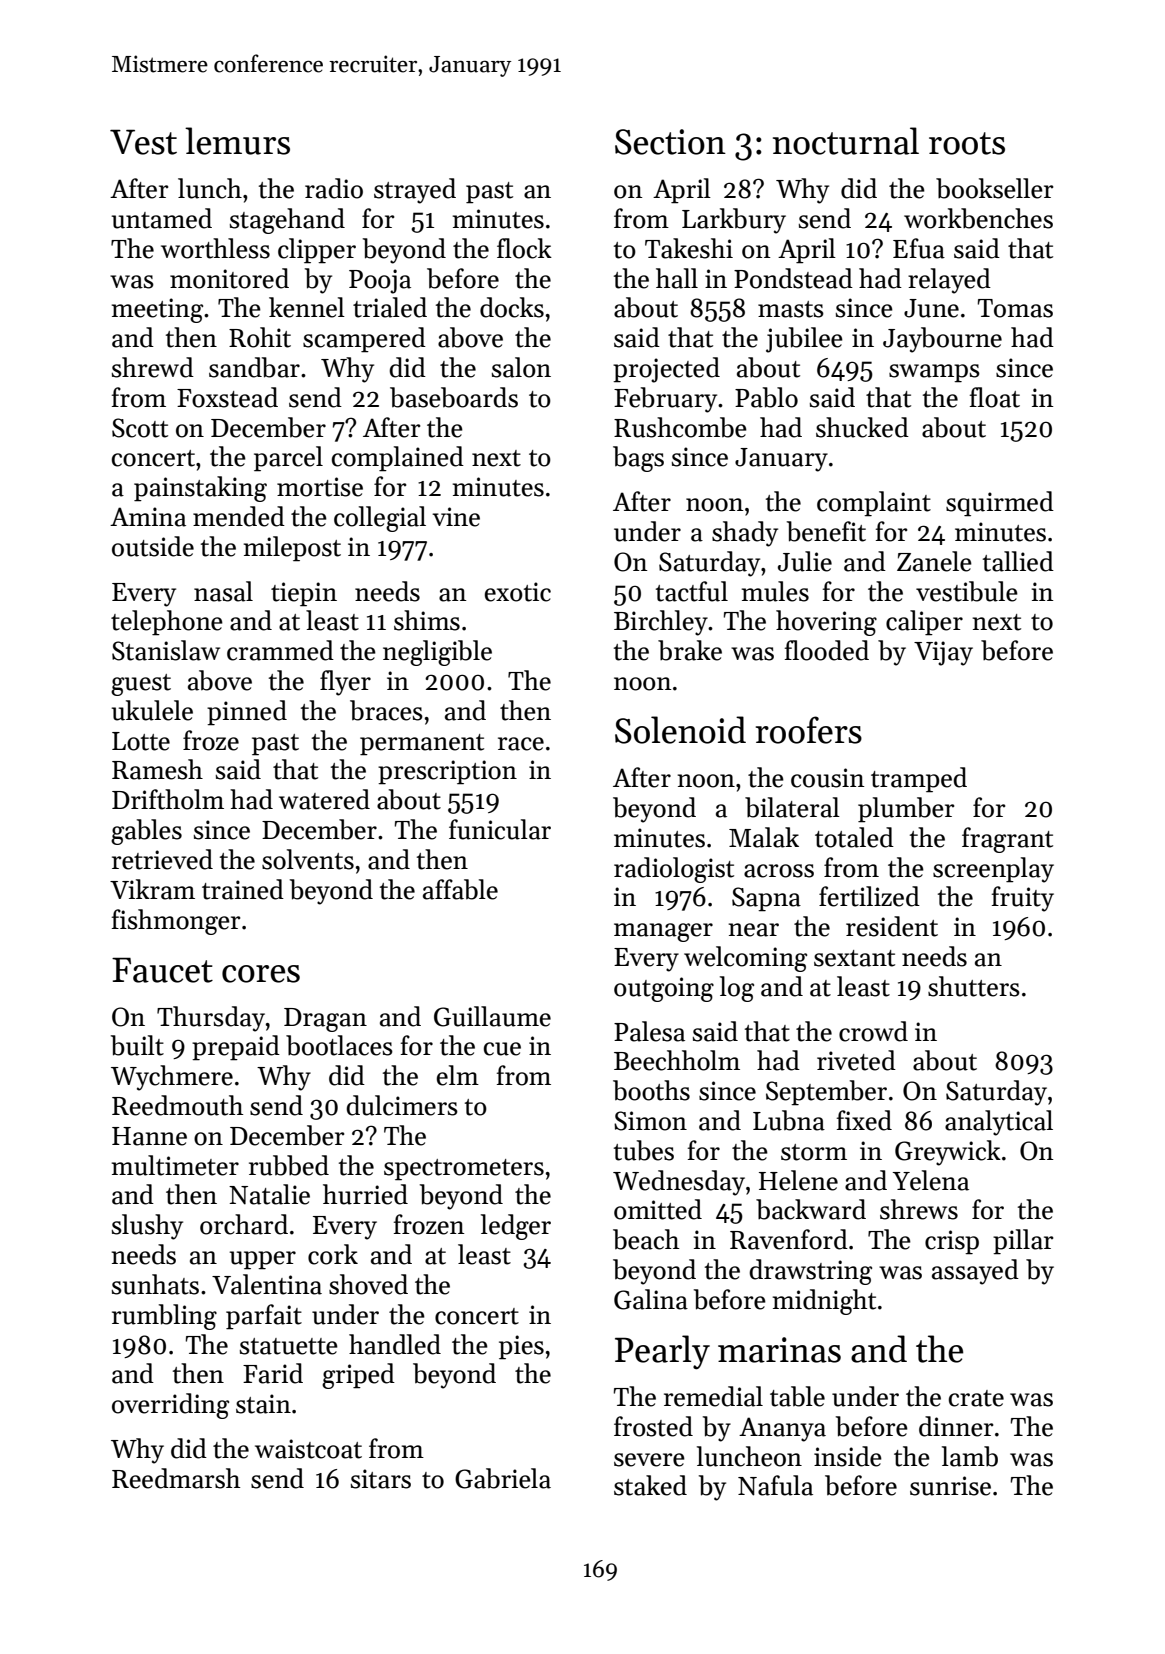  I want to click on parcel, so click(288, 459).
